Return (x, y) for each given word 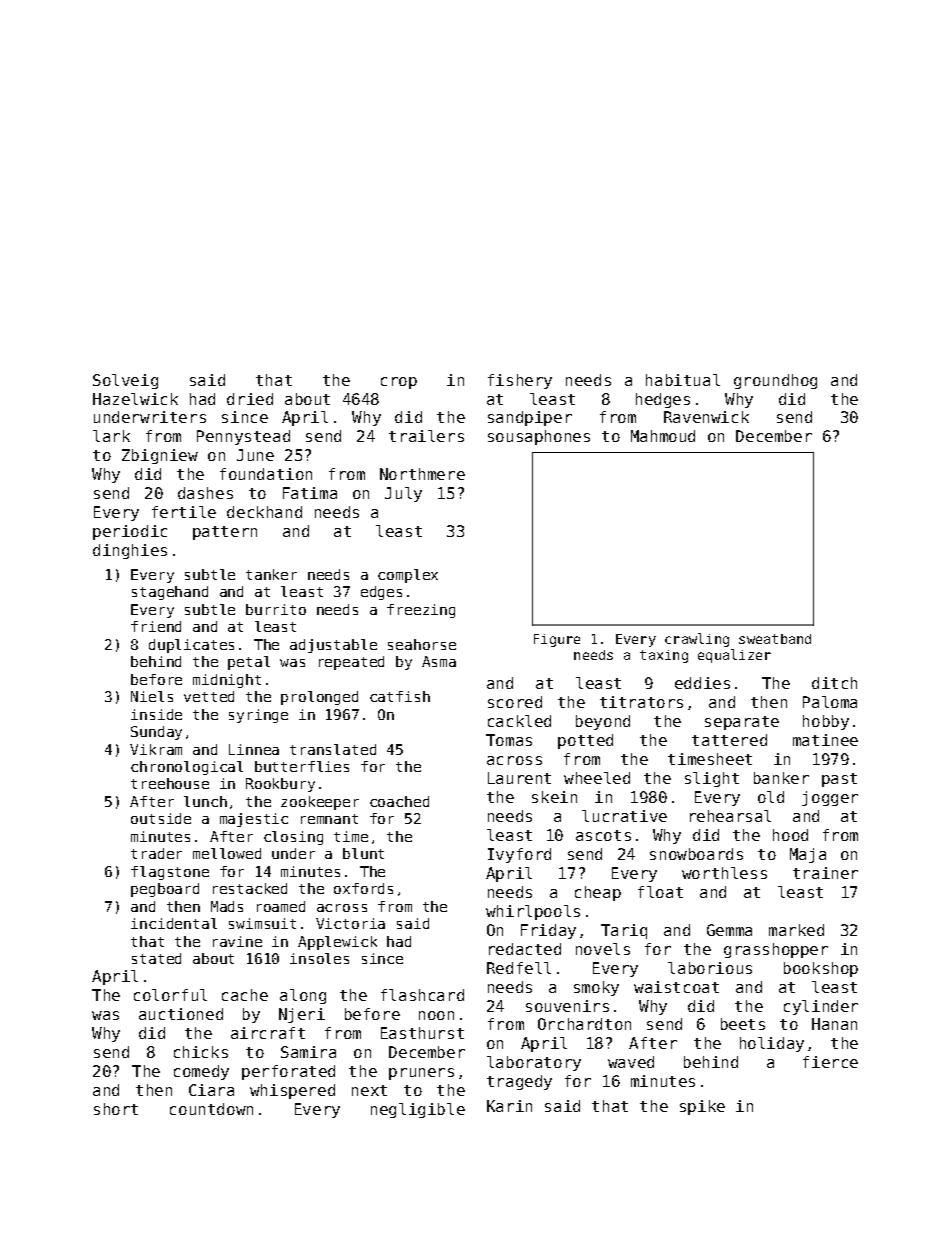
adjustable (333, 646)
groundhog (775, 381)
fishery (520, 381)
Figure (557, 640)
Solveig (125, 381)
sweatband (775, 639)
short (116, 1109)
